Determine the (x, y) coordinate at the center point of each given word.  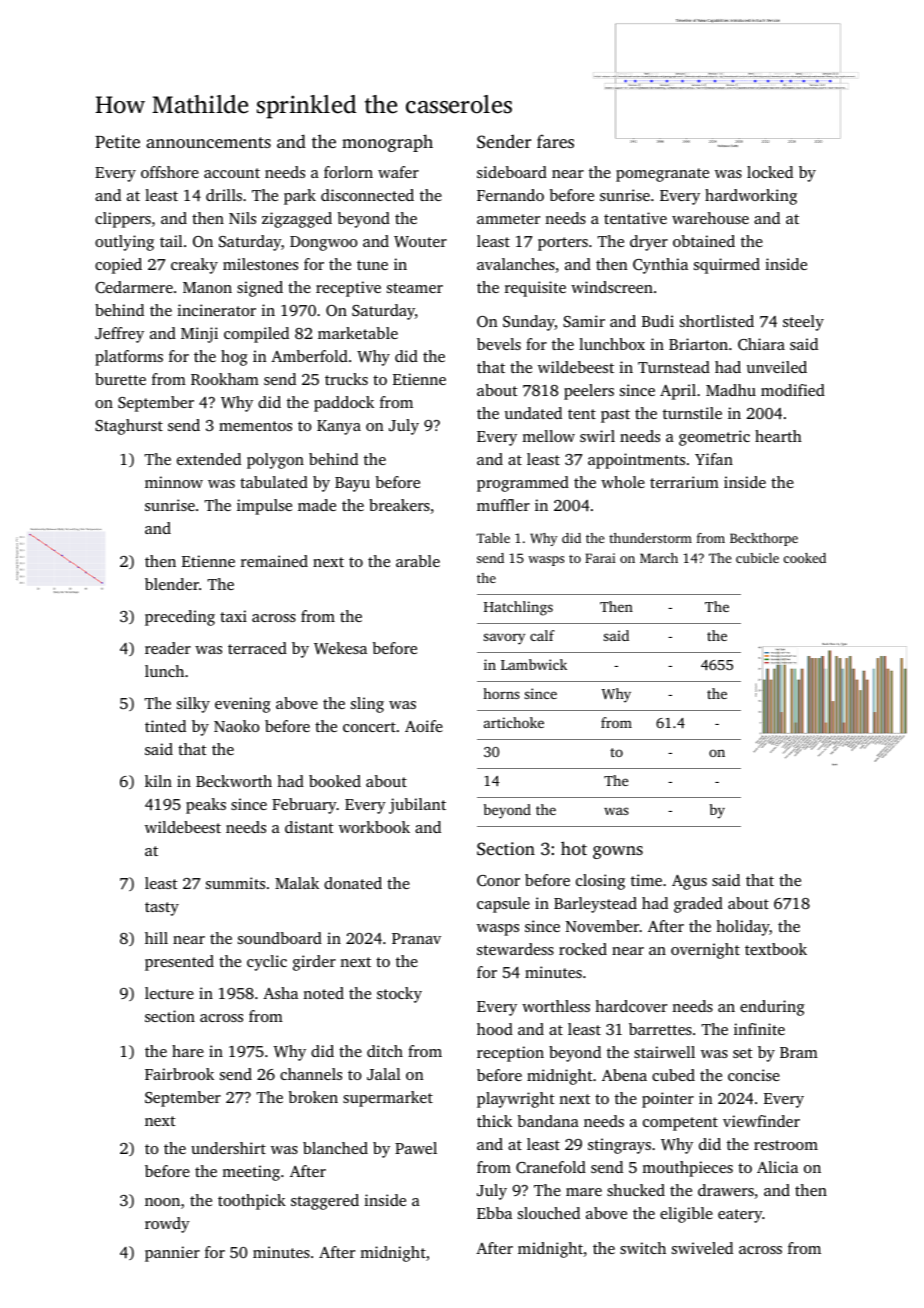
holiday (742, 928)
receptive (348, 289)
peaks (206, 806)
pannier (172, 1254)
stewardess (515, 949)
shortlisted (717, 321)
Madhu (731, 390)
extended (209, 459)
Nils (242, 218)
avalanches (516, 264)
